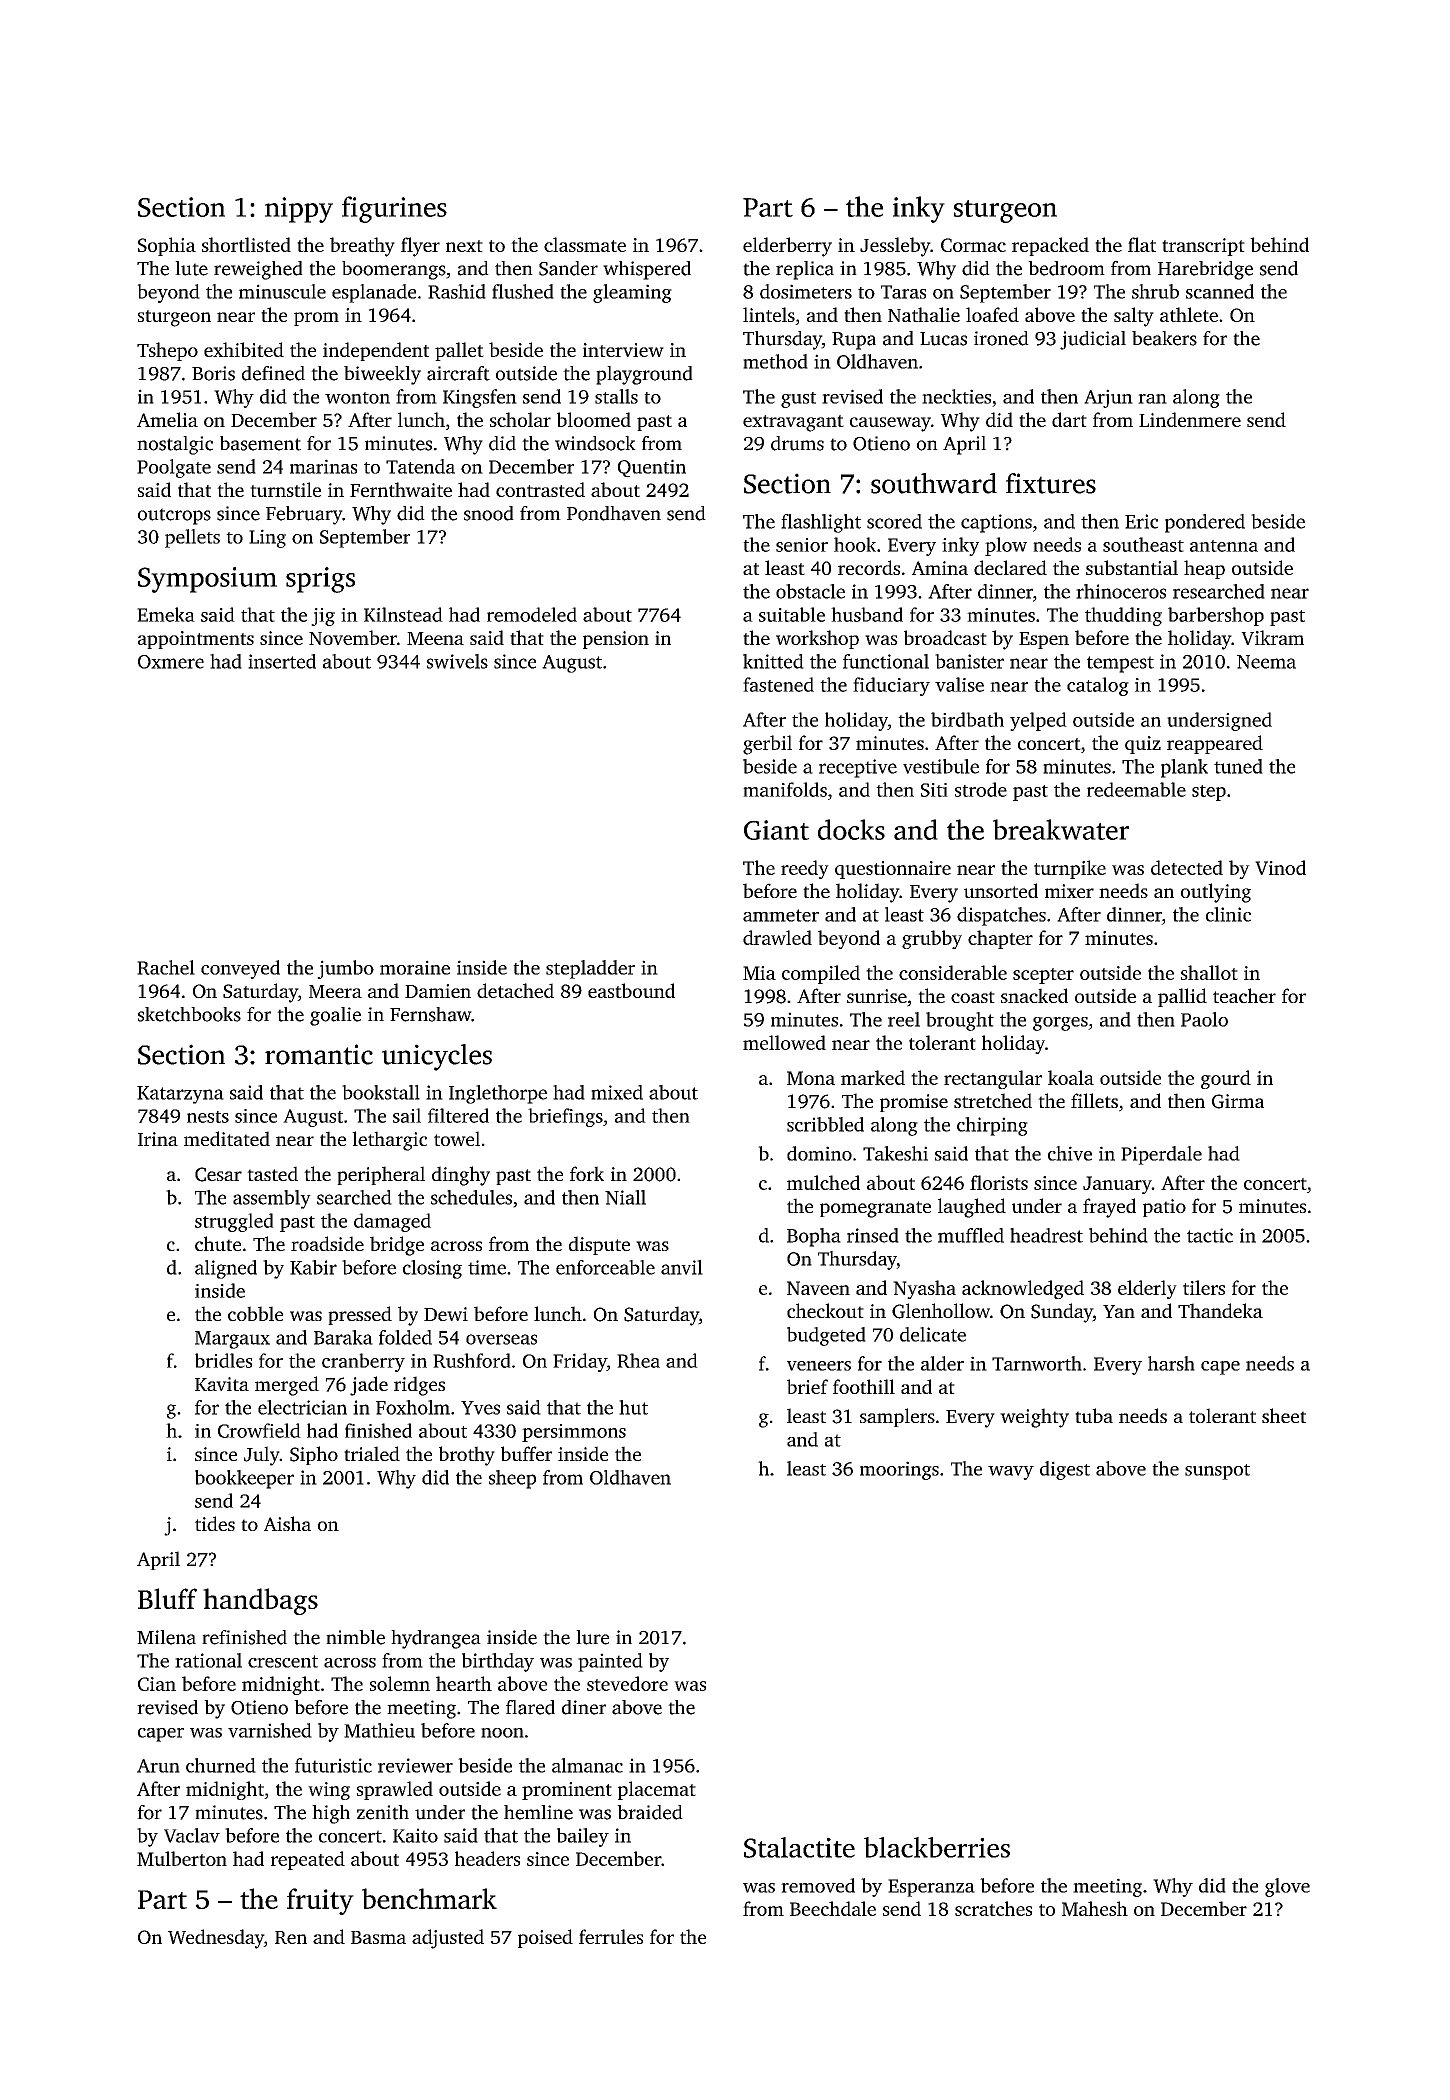 This document has width=1450, height=2100. What do you see at coordinates (394, 209) in the document?
I see `figurines` at bounding box center [394, 209].
